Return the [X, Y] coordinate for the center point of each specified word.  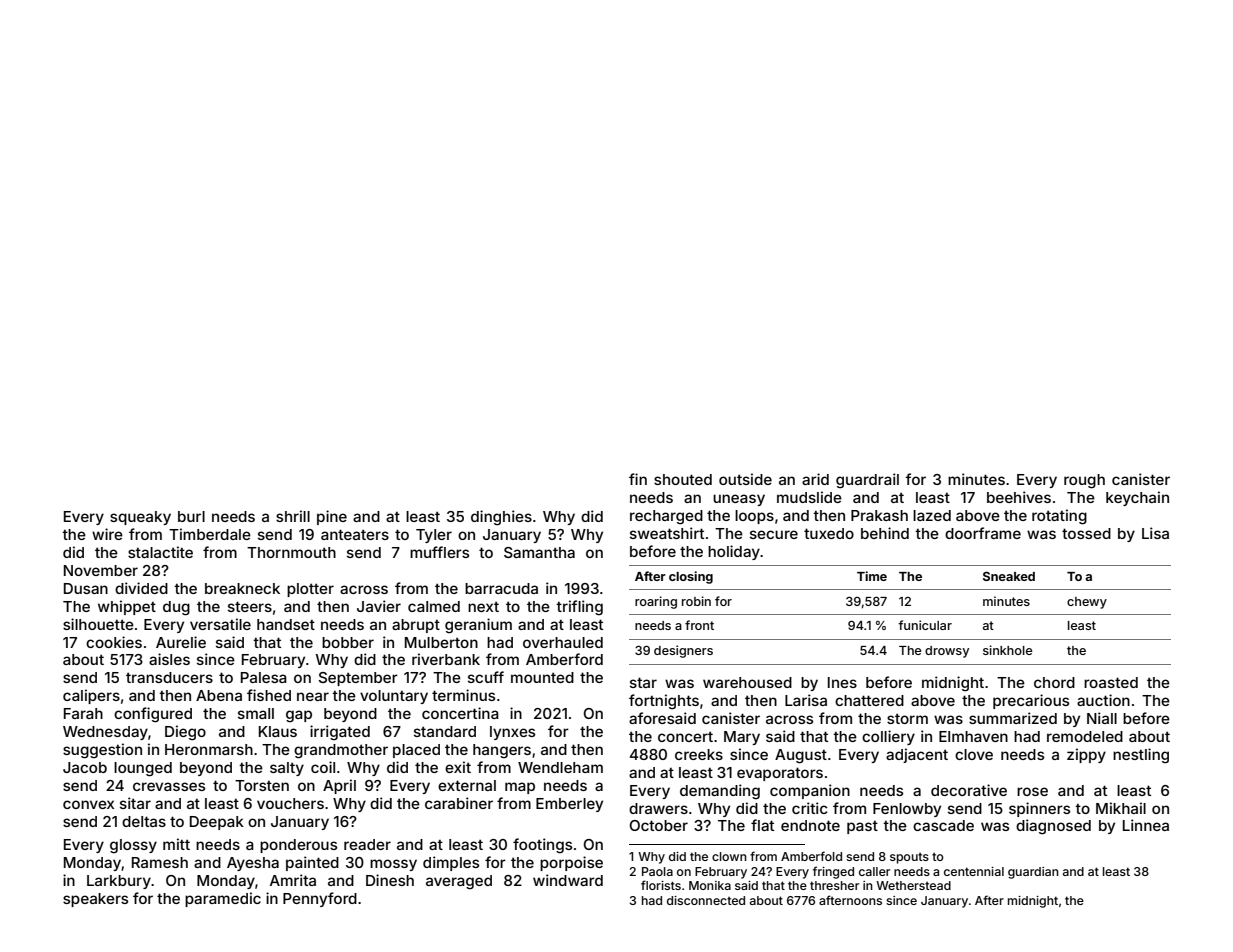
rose [1032, 791]
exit [458, 767]
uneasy [739, 500]
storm [907, 719]
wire [107, 534]
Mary [742, 738]
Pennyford [320, 899]
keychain [1137, 498]
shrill [293, 516]
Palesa [264, 677]
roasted [1111, 682]
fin [638, 479]
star [643, 682]
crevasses [169, 786]
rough [1084, 481]
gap [299, 716]
